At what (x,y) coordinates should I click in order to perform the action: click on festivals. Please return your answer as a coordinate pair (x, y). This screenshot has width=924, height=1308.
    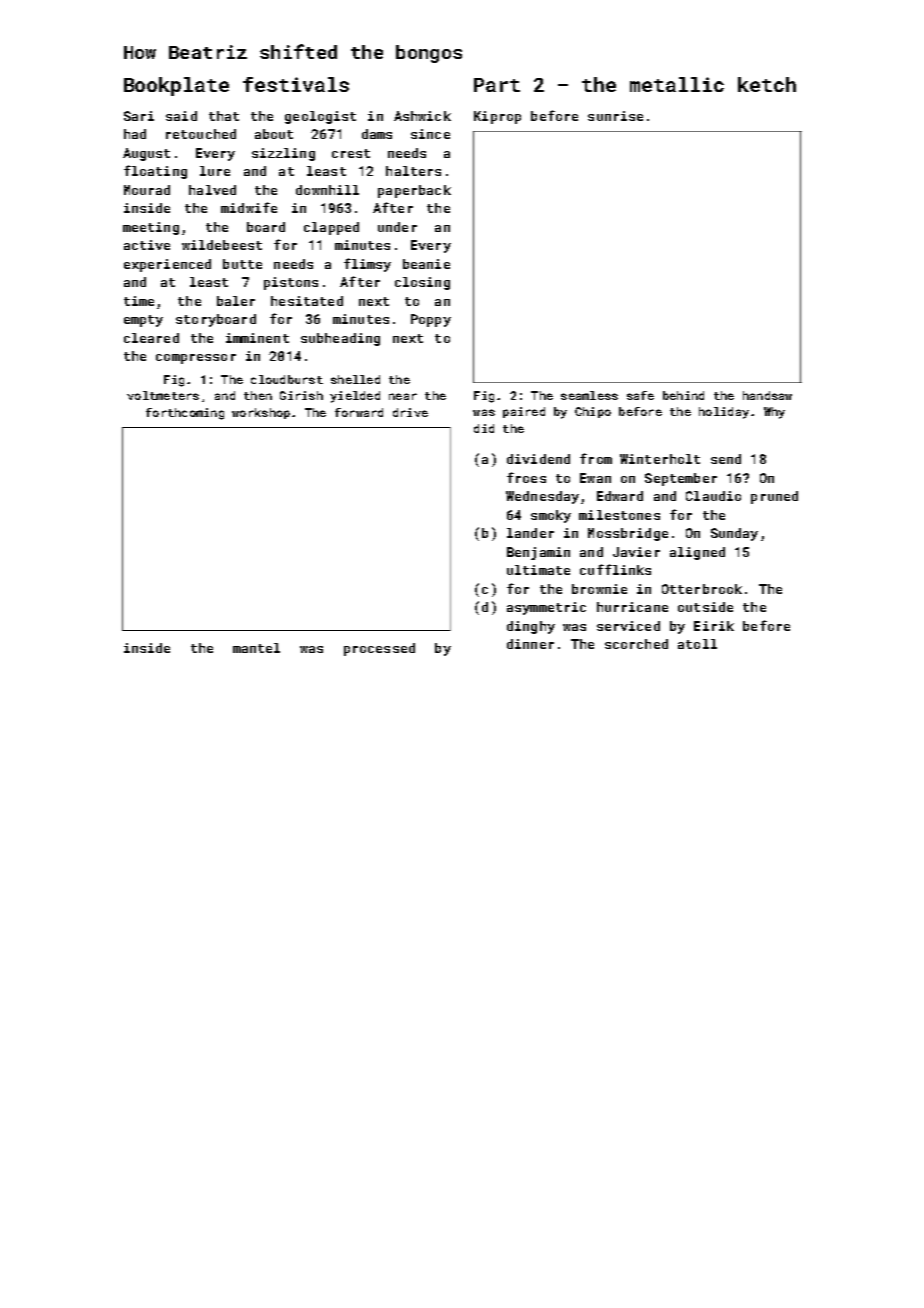
    Looking at the image, I should click on (296, 84).
